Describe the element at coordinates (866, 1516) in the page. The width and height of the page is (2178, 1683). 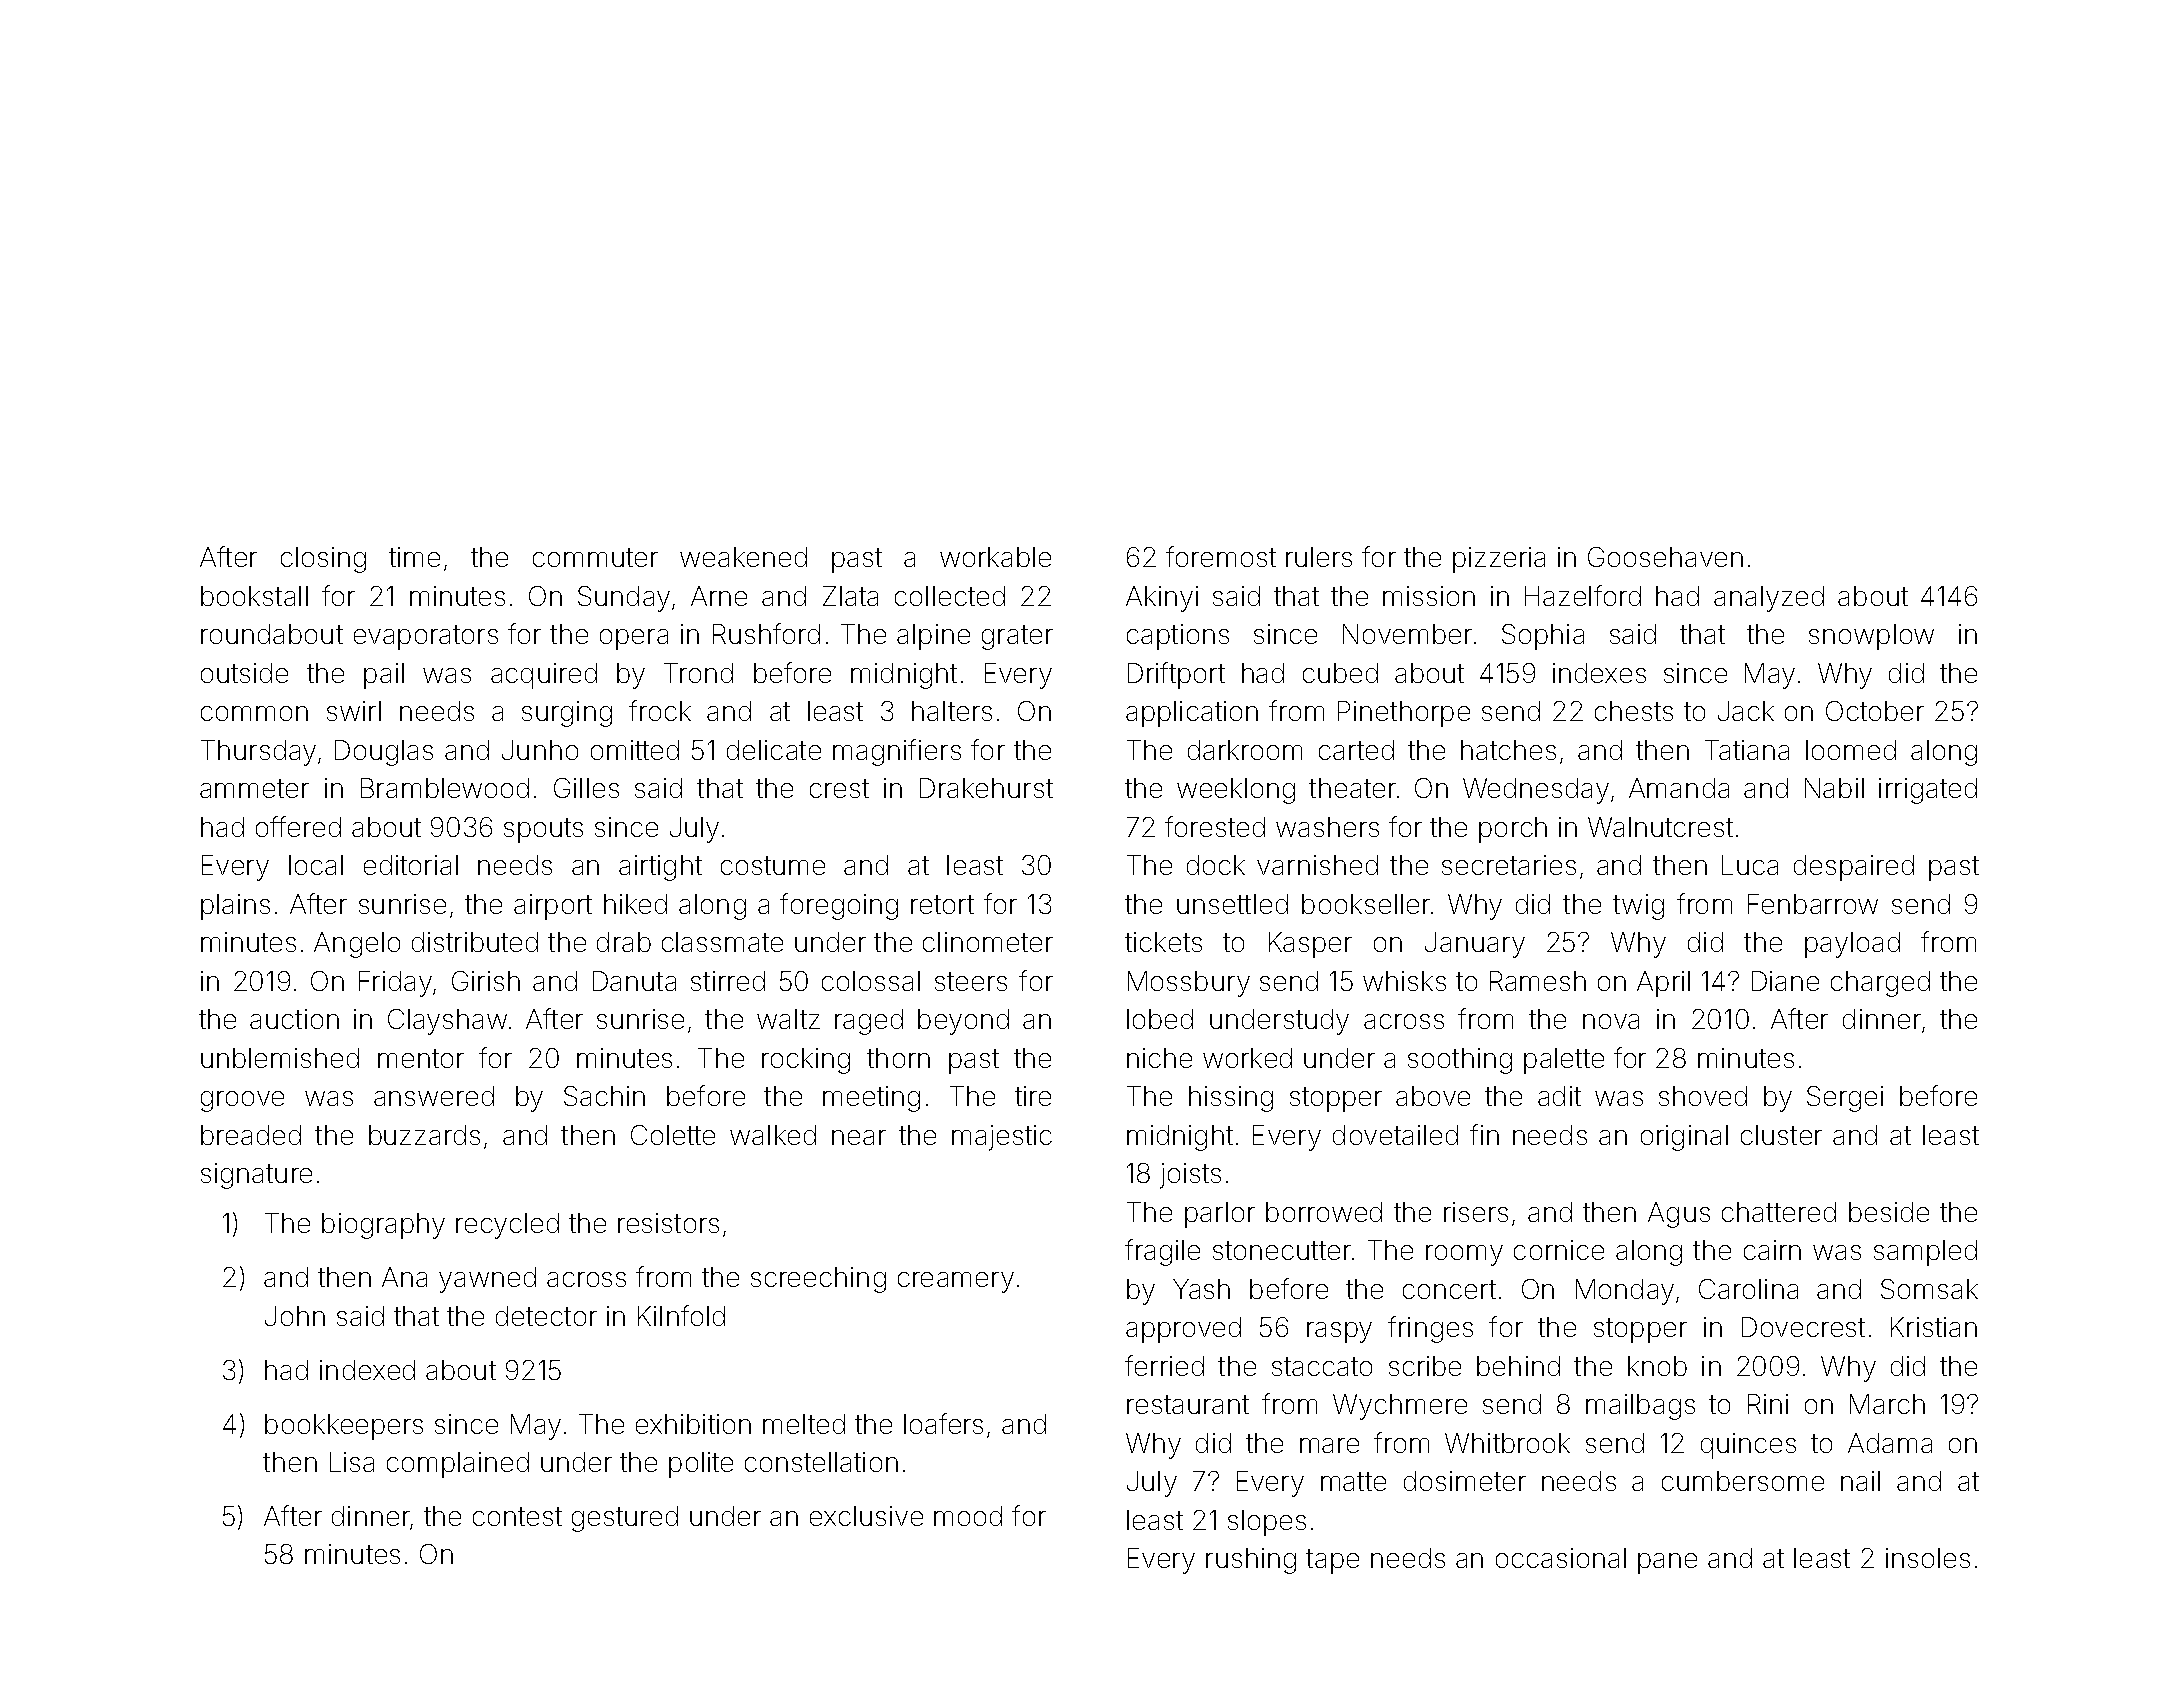
I see `exclusive` at that location.
